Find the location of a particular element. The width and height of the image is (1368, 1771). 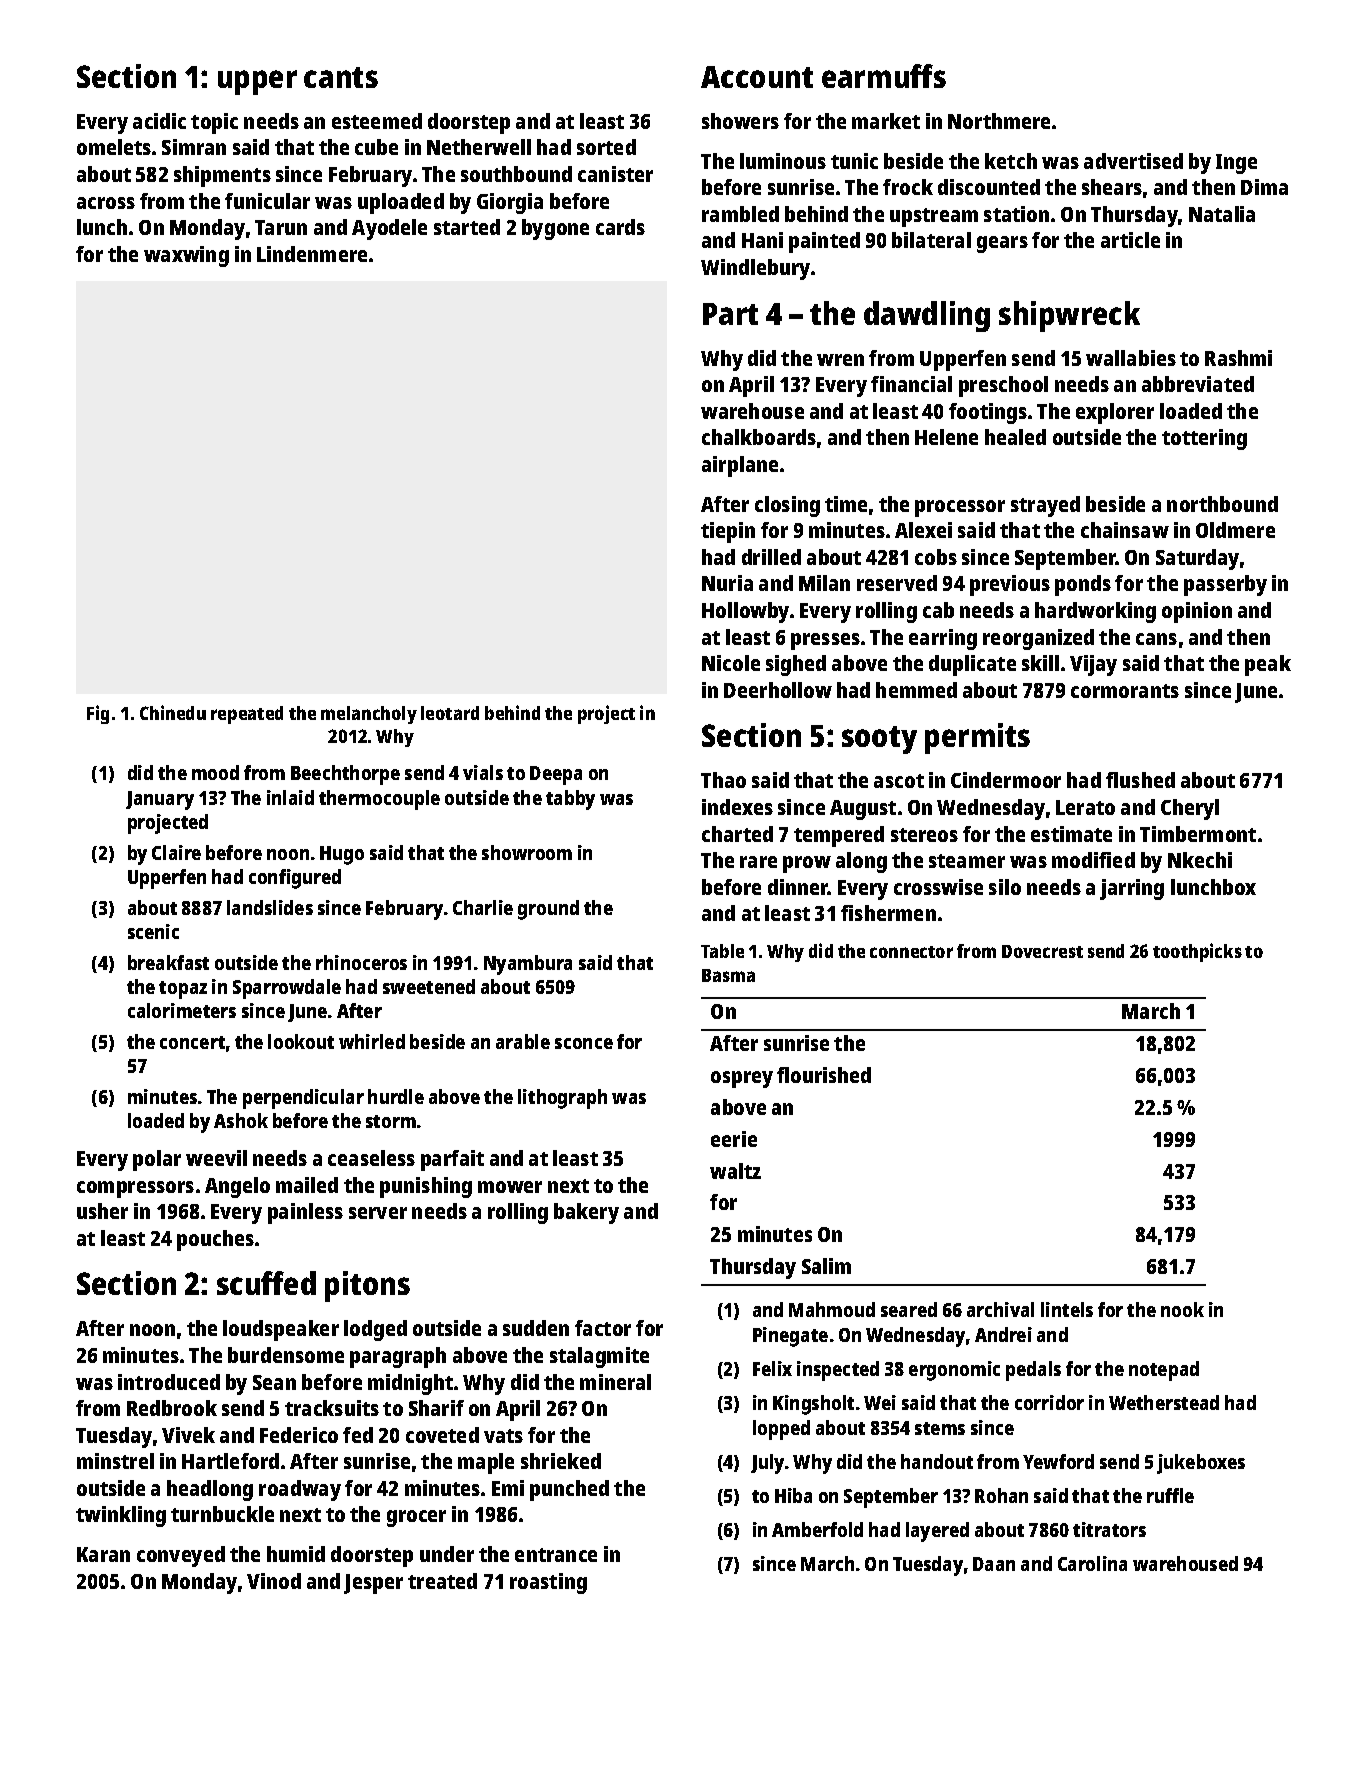

Account is located at coordinates (757, 77).
